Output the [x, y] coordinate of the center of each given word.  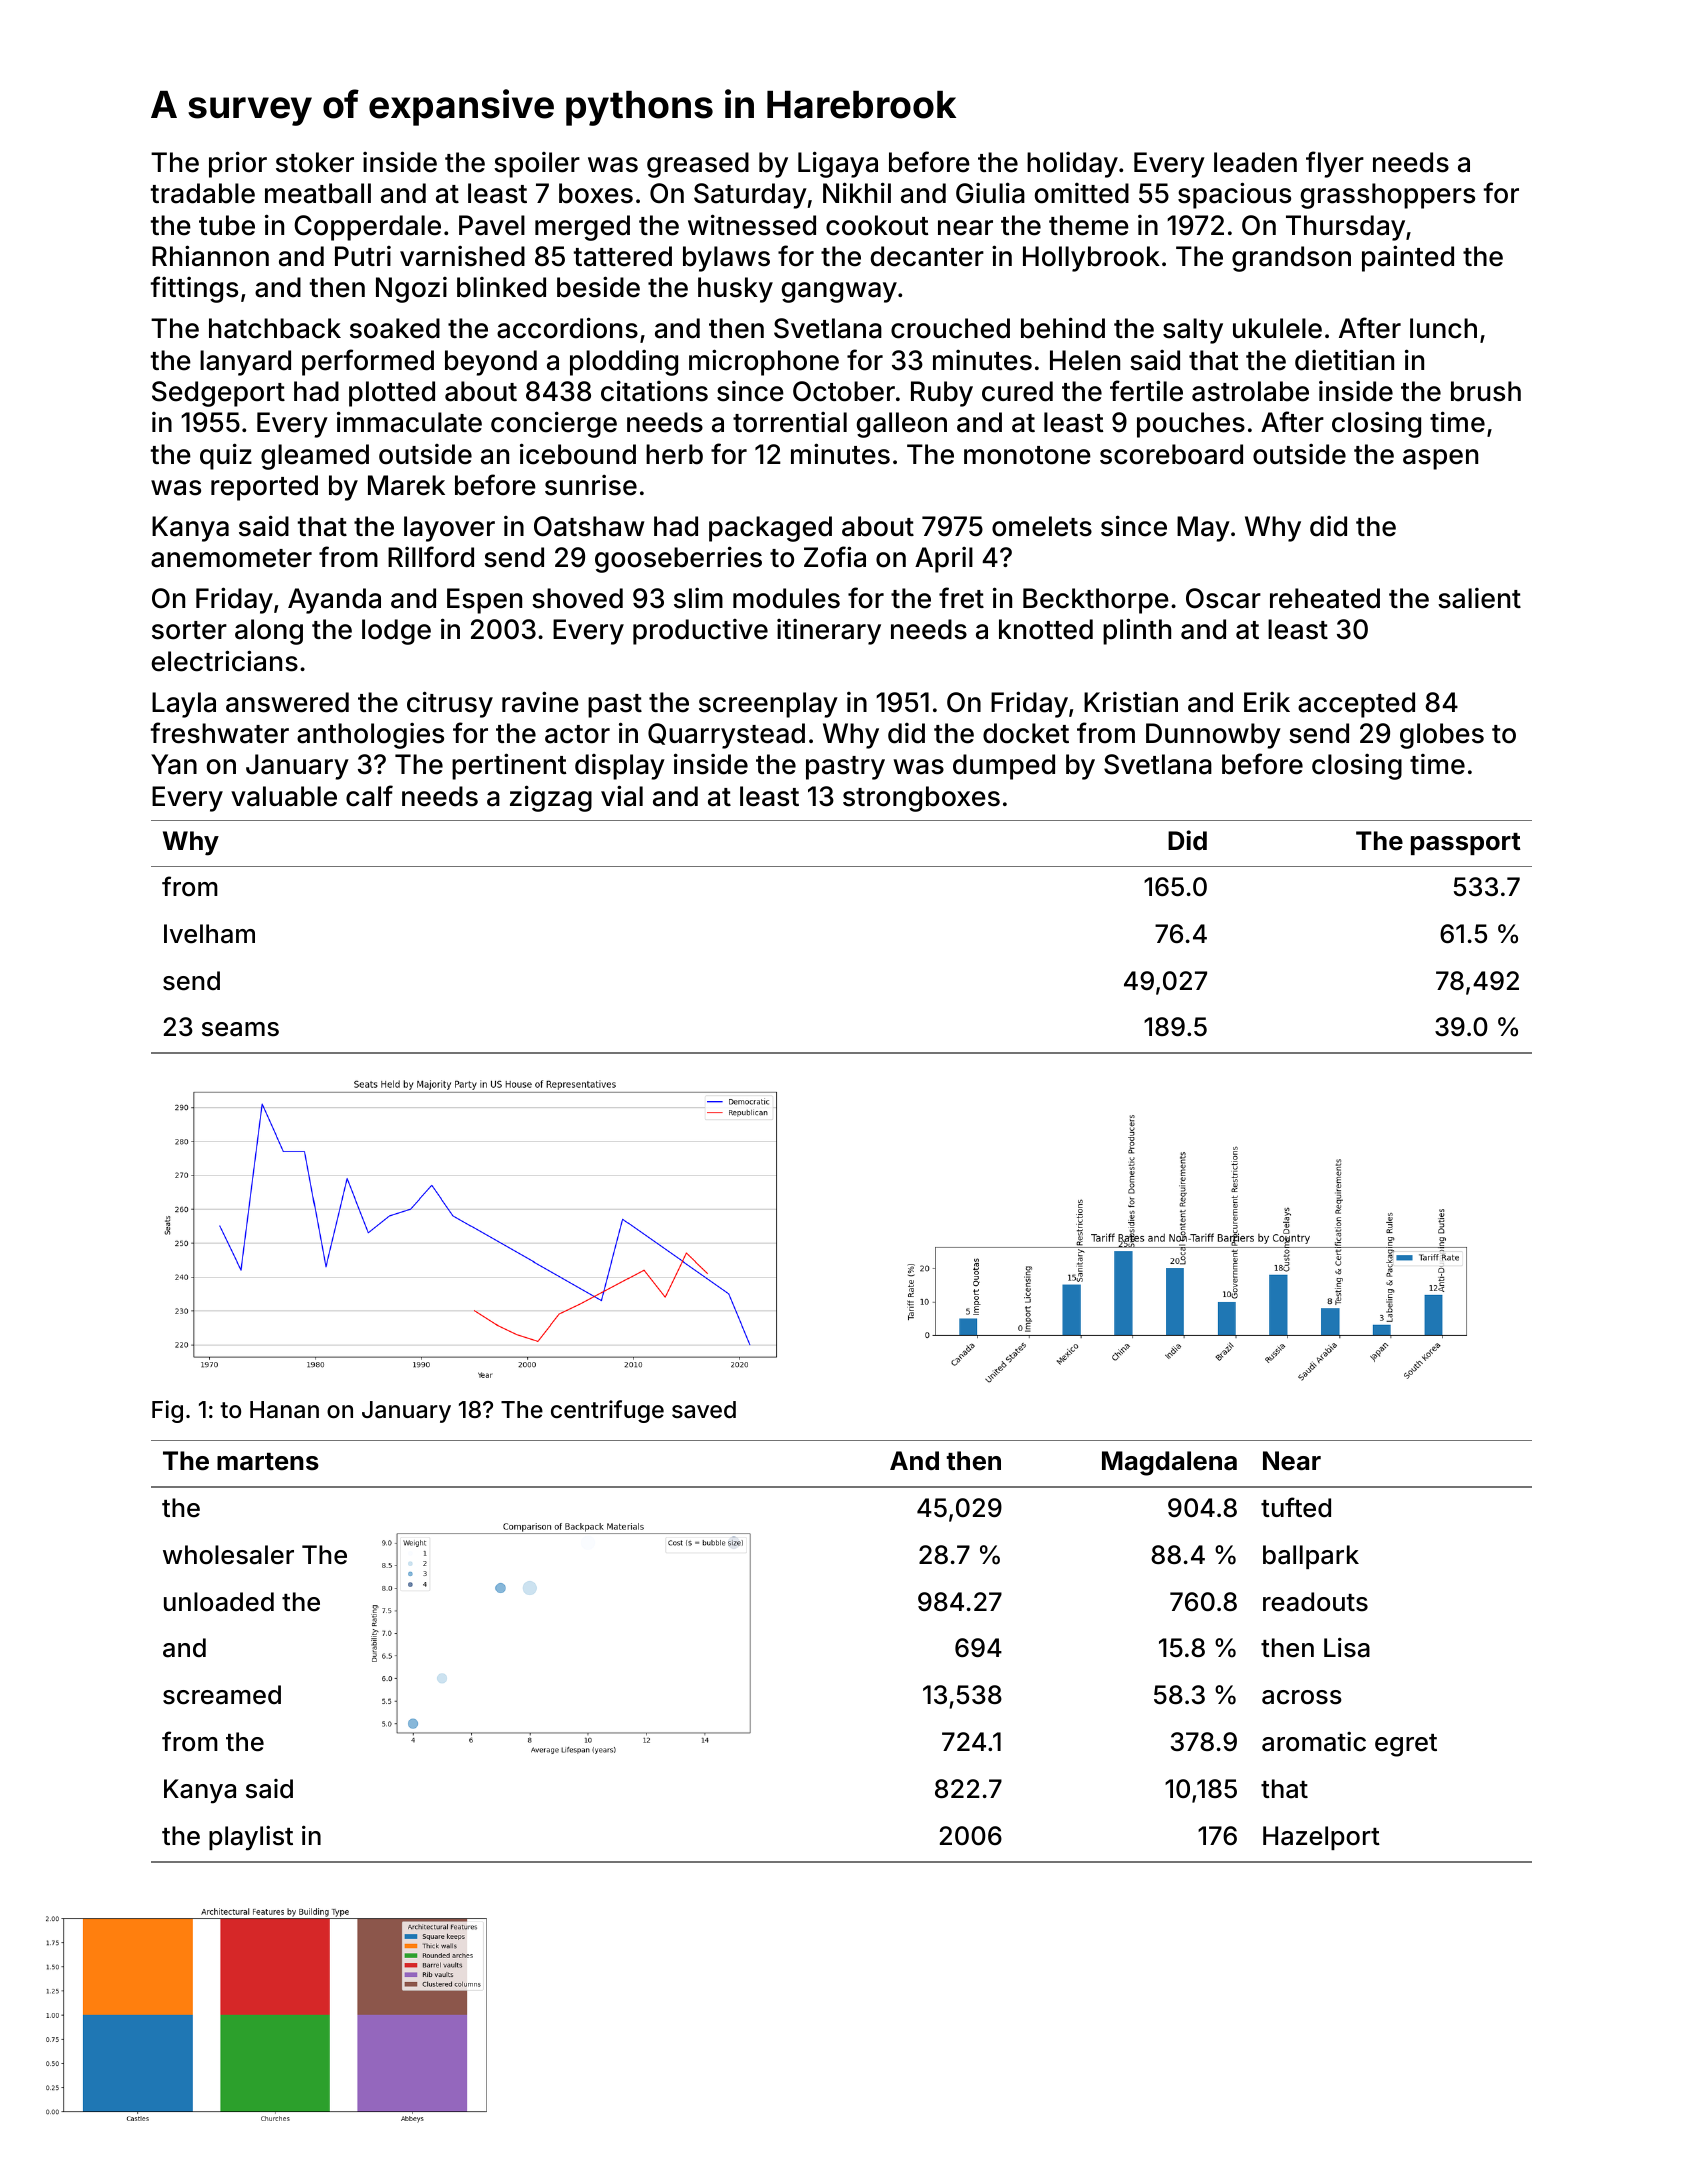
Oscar [1223, 598]
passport [1466, 844]
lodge [396, 632]
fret [961, 598]
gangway [839, 292]
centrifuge [607, 1411]
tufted [1296, 1507]
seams [240, 1029]
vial [622, 796]
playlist [251, 1838]
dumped [1004, 767]
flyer [1335, 164]
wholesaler [228, 1555]
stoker [315, 162]
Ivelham [209, 934]
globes [1442, 736]
